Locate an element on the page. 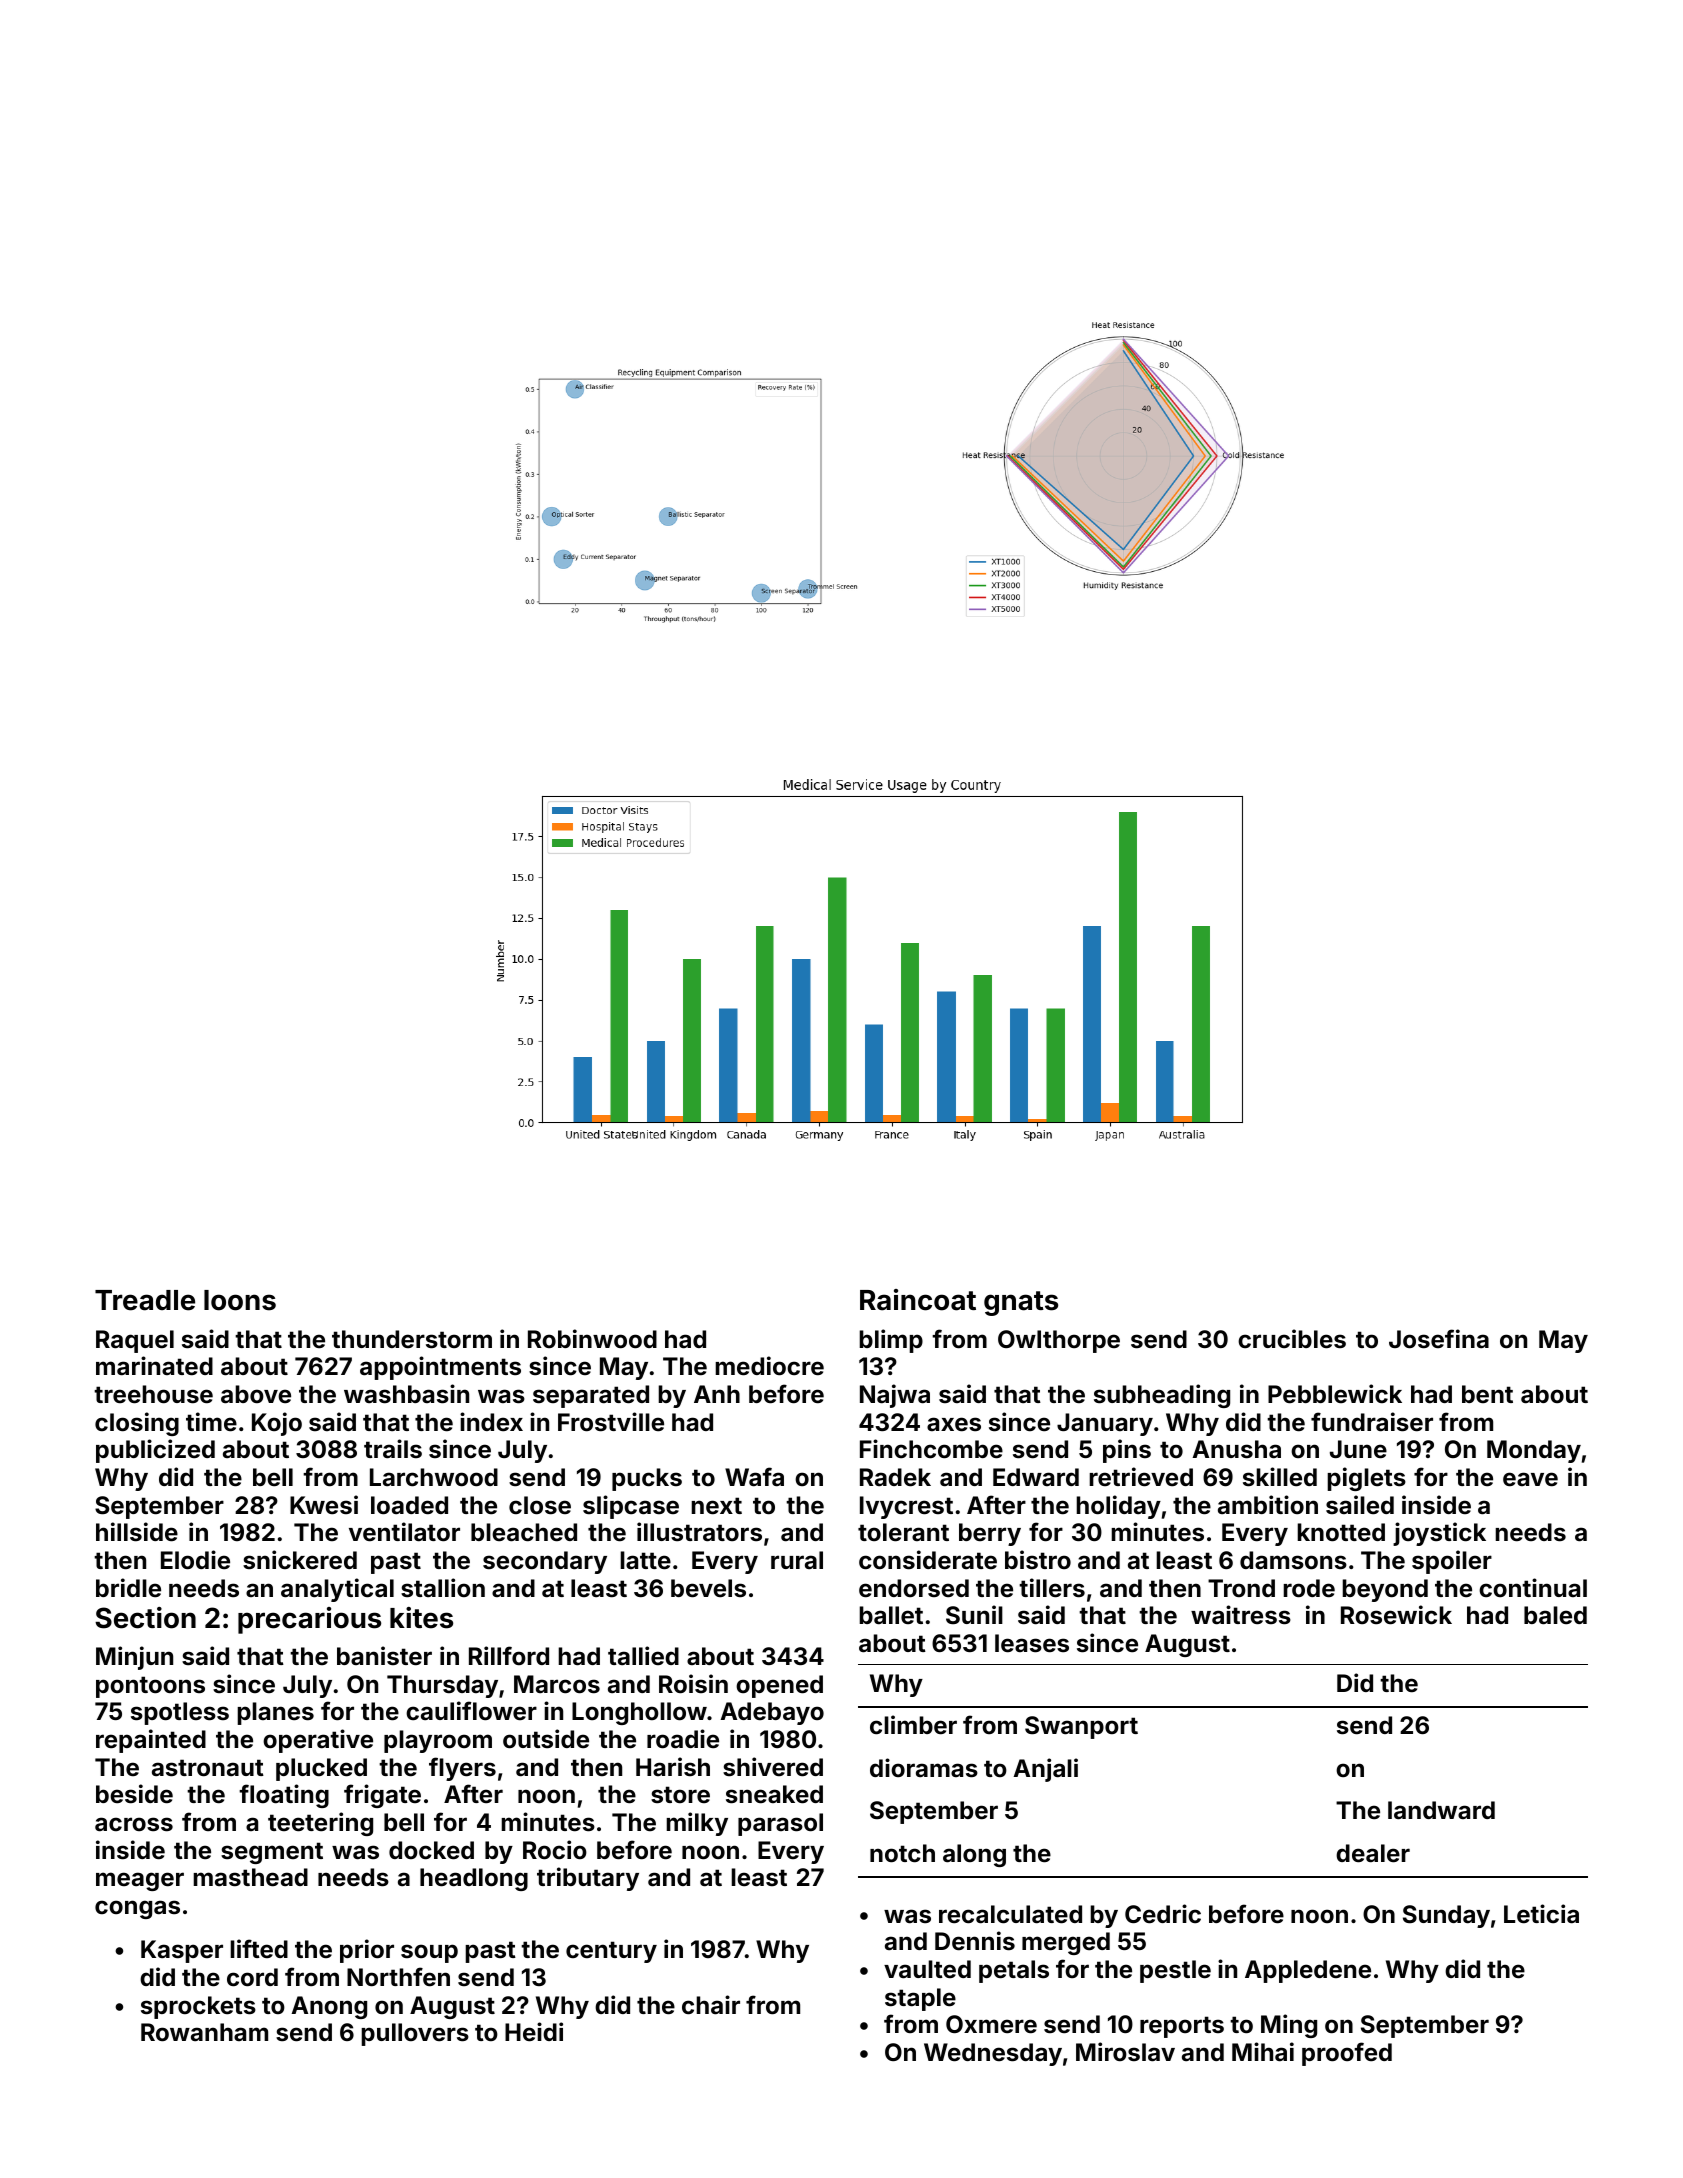 This image has height=2178, width=1683. spotless is located at coordinates (180, 1713).
